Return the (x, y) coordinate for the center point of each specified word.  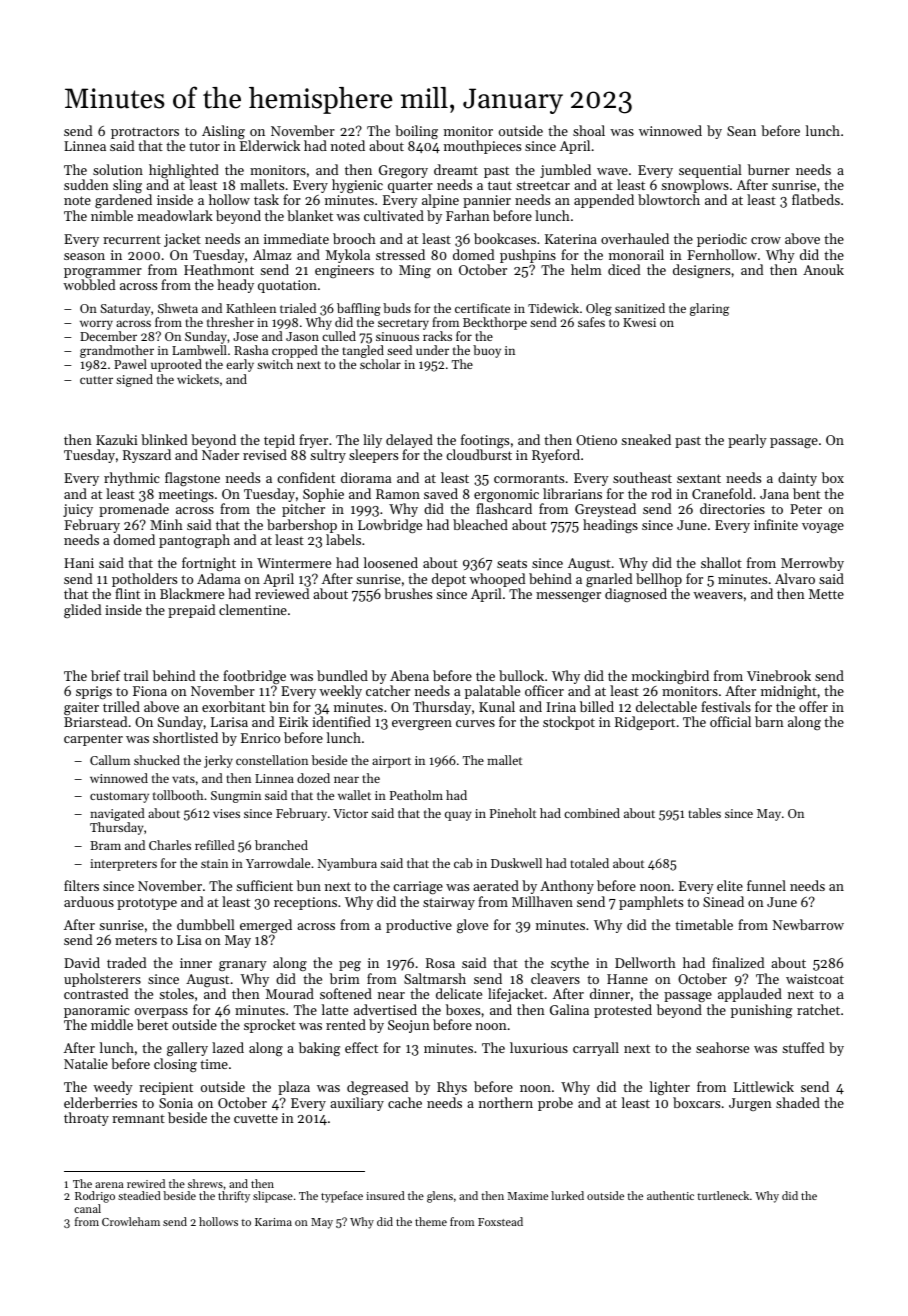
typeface (342, 1197)
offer (813, 706)
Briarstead (95, 722)
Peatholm (416, 795)
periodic (722, 240)
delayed (409, 441)
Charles (170, 845)
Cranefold (722, 493)
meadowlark (175, 215)
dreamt (456, 169)
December (108, 336)
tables (704, 813)
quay (458, 816)
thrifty (234, 1197)
